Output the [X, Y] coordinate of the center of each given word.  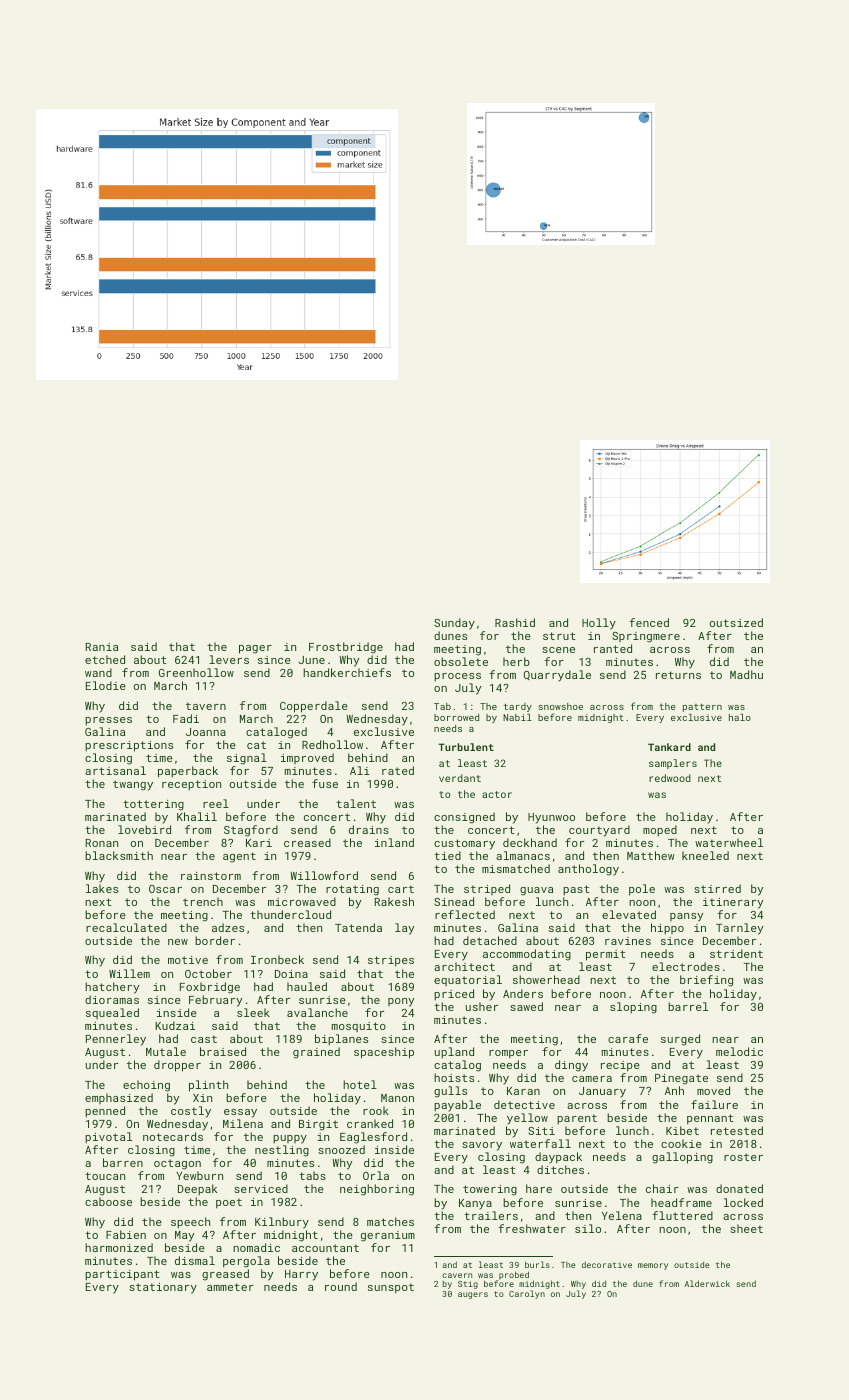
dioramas [112, 999]
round [341, 1286]
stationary [163, 1288]
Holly [599, 624]
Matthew [651, 855]
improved [307, 758]
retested [737, 1130]
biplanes [341, 1039]
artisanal [115, 770]
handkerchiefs [347, 672]
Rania [102, 647]
